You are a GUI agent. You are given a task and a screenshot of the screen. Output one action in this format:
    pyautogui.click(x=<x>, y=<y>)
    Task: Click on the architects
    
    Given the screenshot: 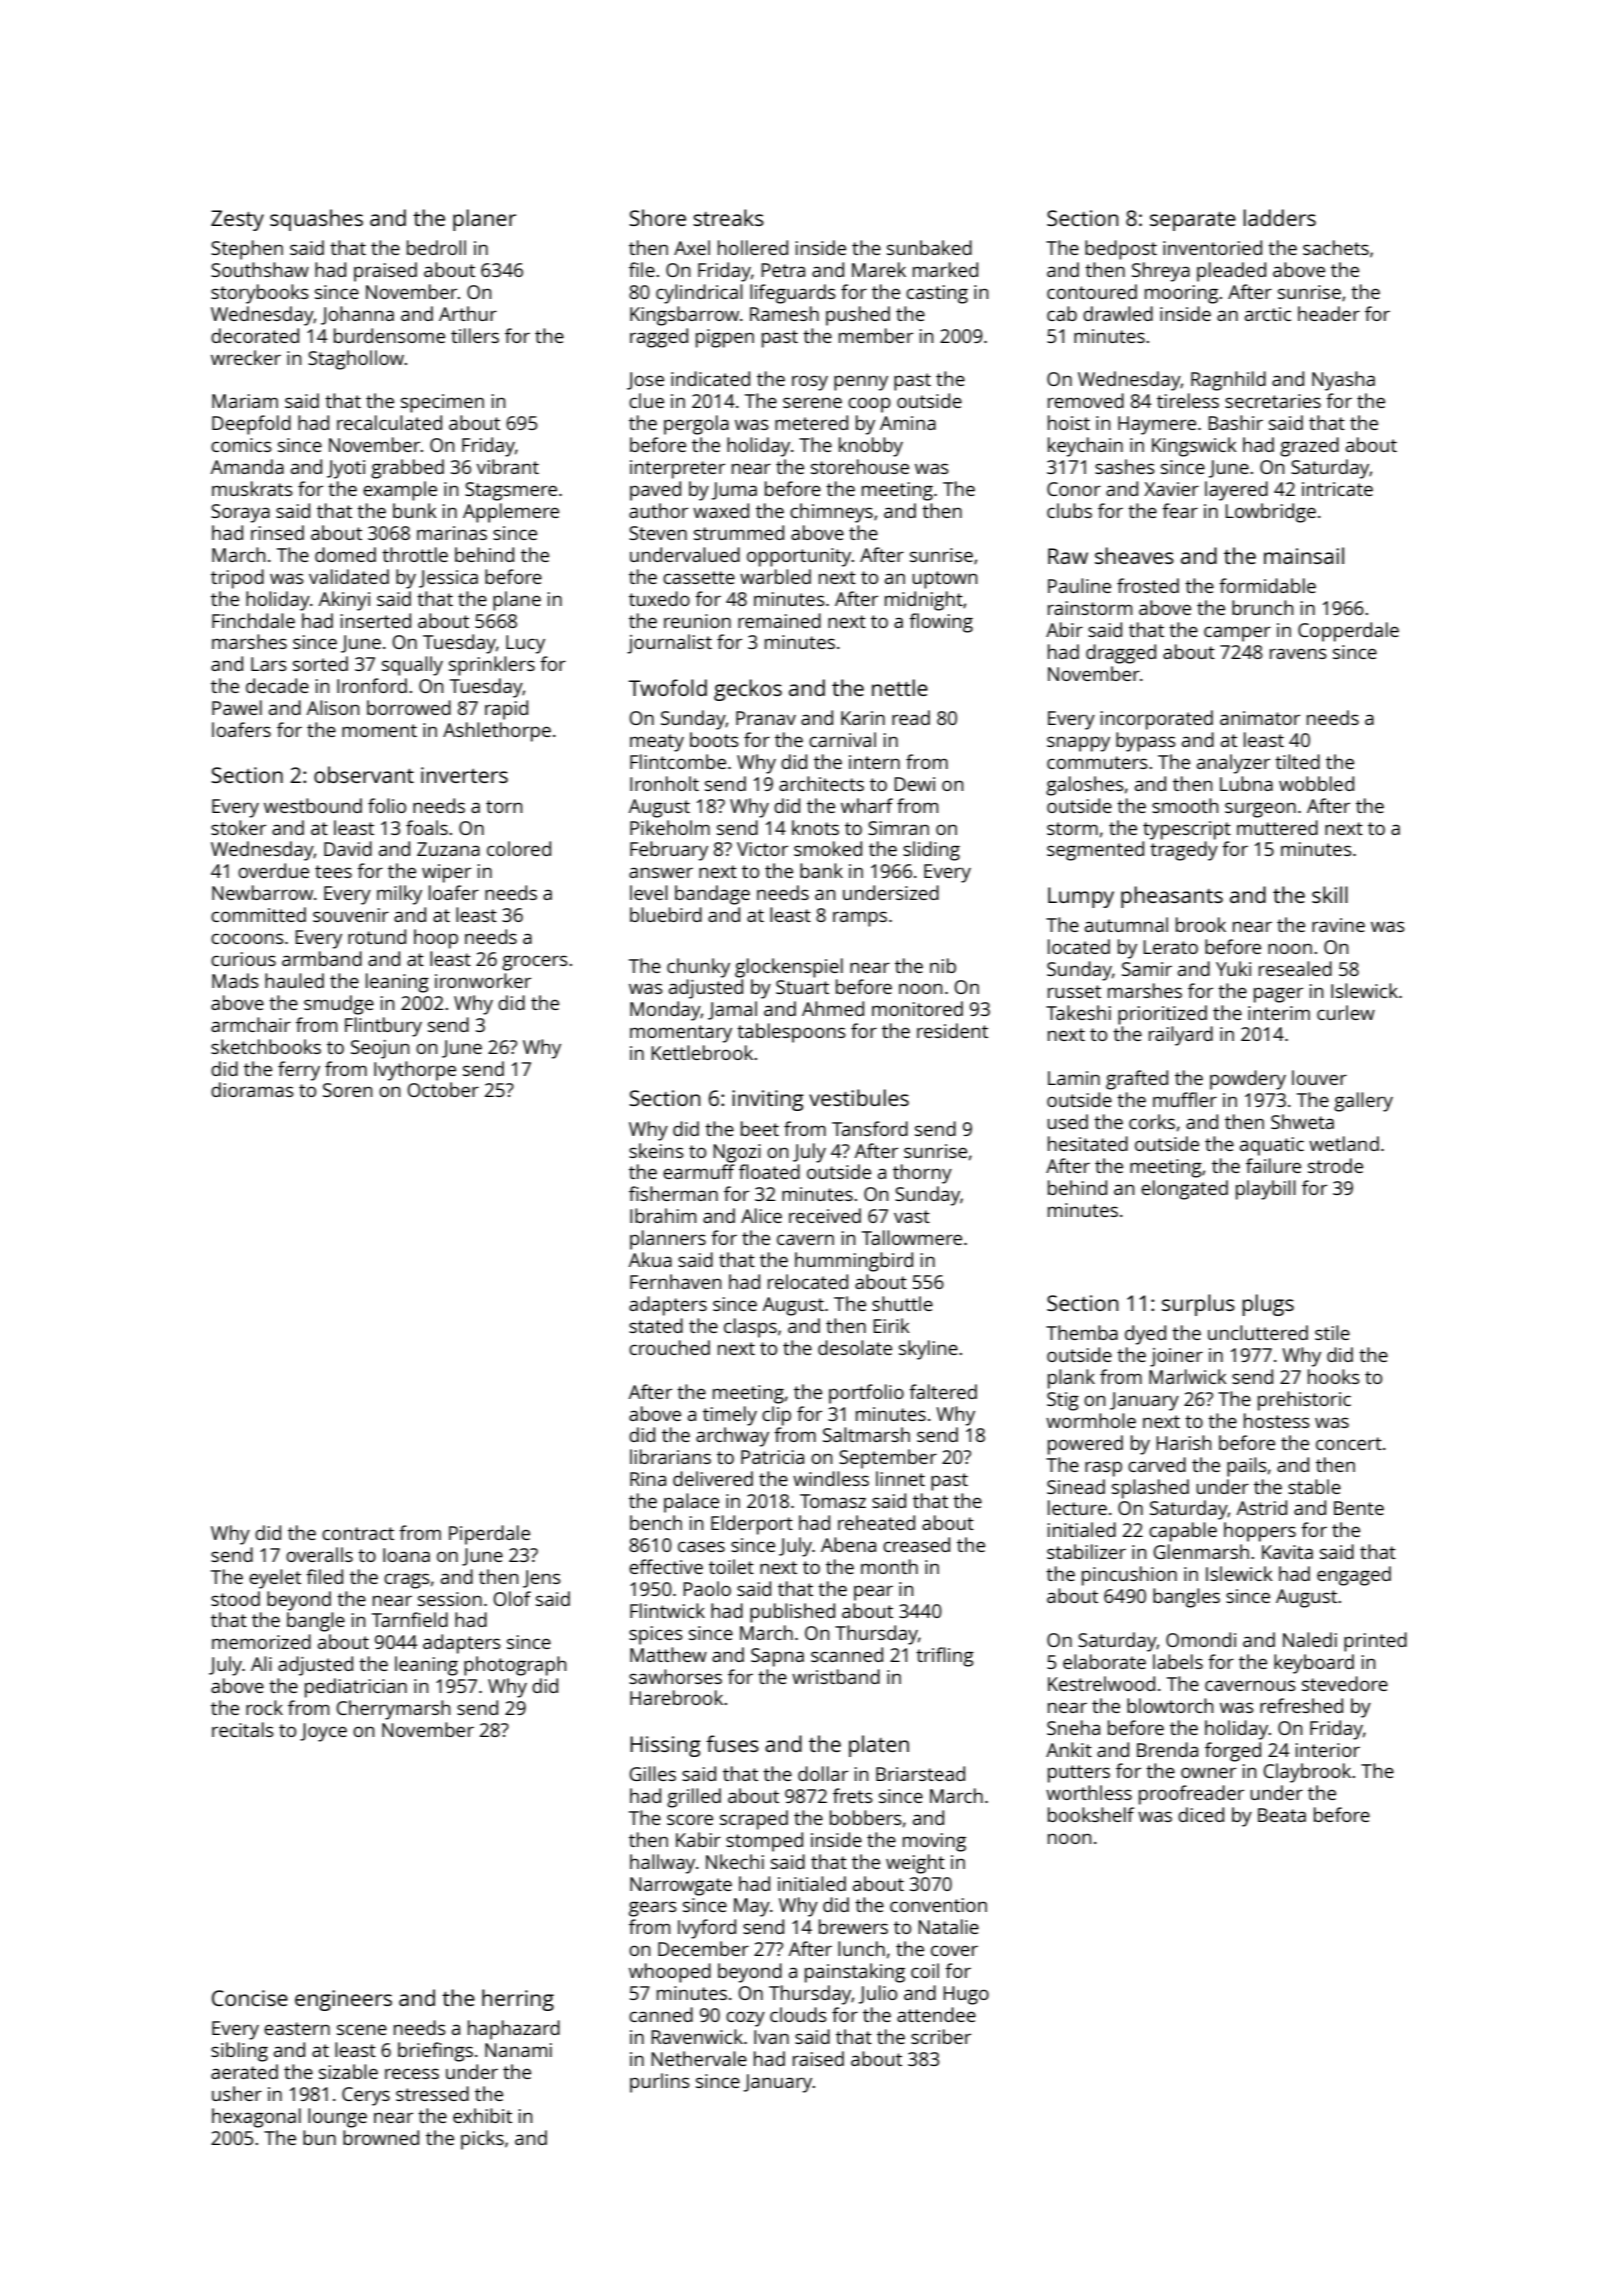 What is the action you would take?
    pyautogui.click(x=821, y=783)
